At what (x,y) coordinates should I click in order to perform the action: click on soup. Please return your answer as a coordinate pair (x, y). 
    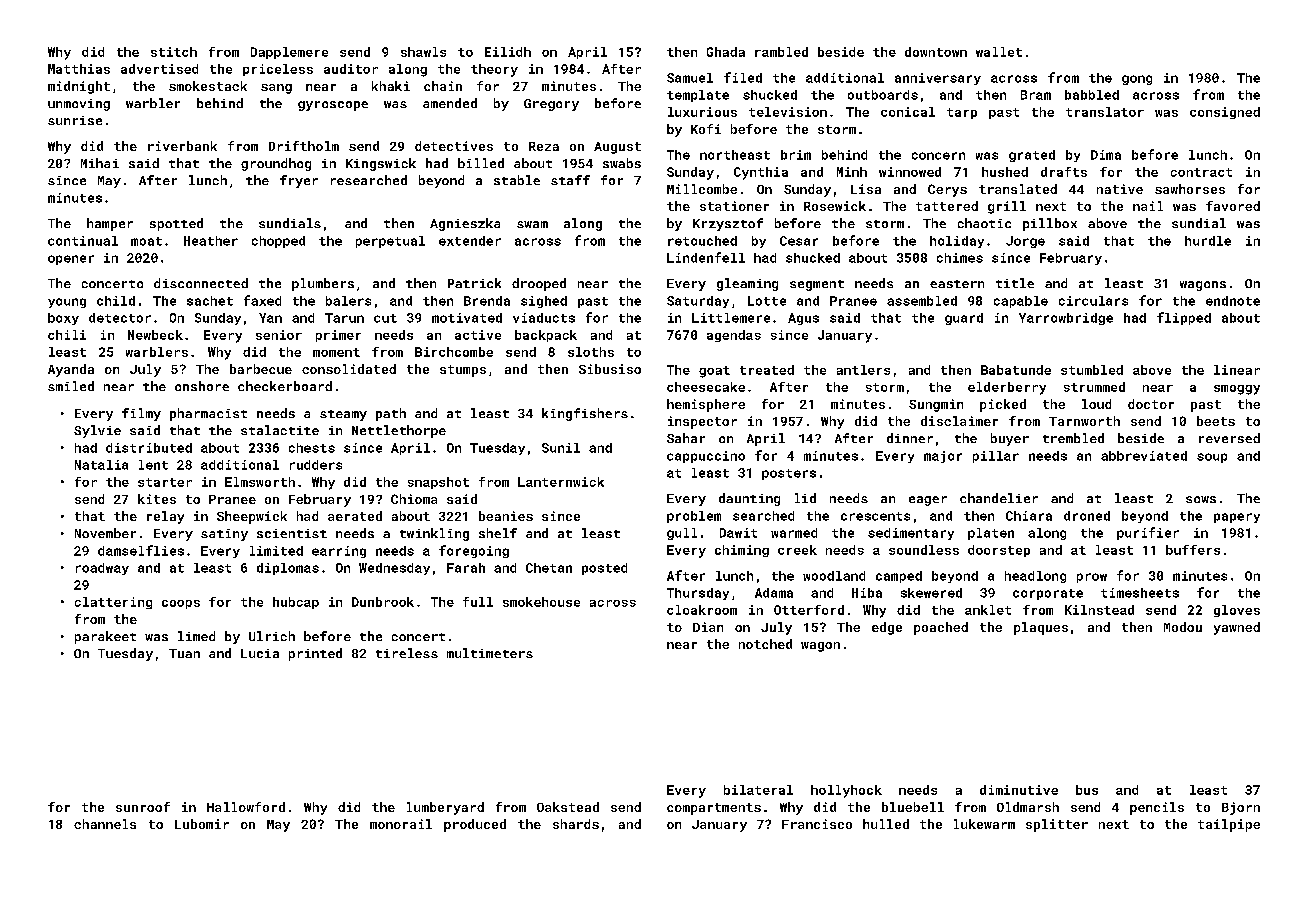
    Looking at the image, I should click on (1212, 458).
